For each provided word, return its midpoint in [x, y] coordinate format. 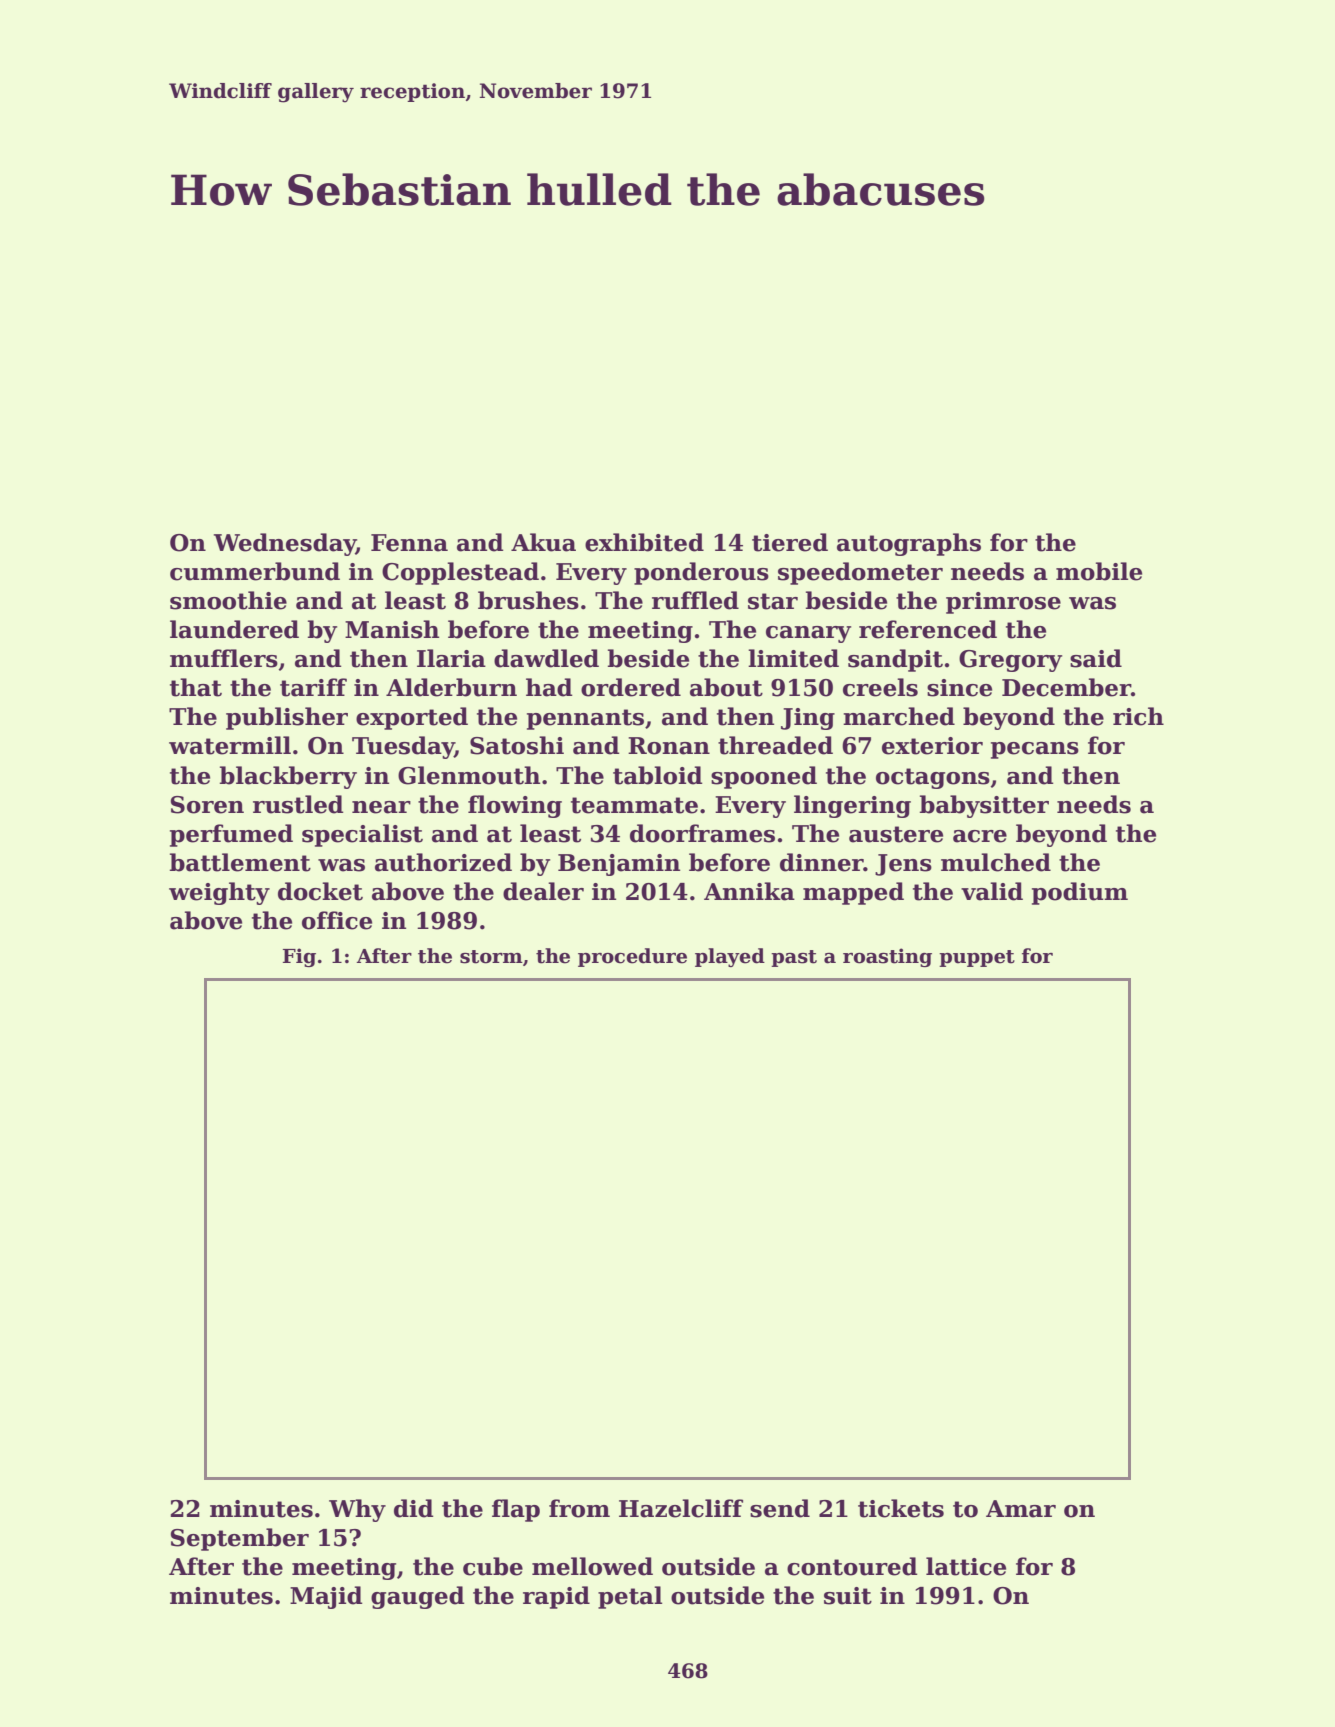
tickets [901, 1508]
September [240, 1539]
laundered [234, 629]
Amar [1021, 1509]
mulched [996, 862]
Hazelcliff [681, 1508]
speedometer [860, 573]
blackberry [288, 777]
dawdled [546, 658]
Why [357, 1510]
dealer [543, 891]
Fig [299, 957]
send [780, 1508]
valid [992, 891]
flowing [515, 806]
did [414, 1508]
